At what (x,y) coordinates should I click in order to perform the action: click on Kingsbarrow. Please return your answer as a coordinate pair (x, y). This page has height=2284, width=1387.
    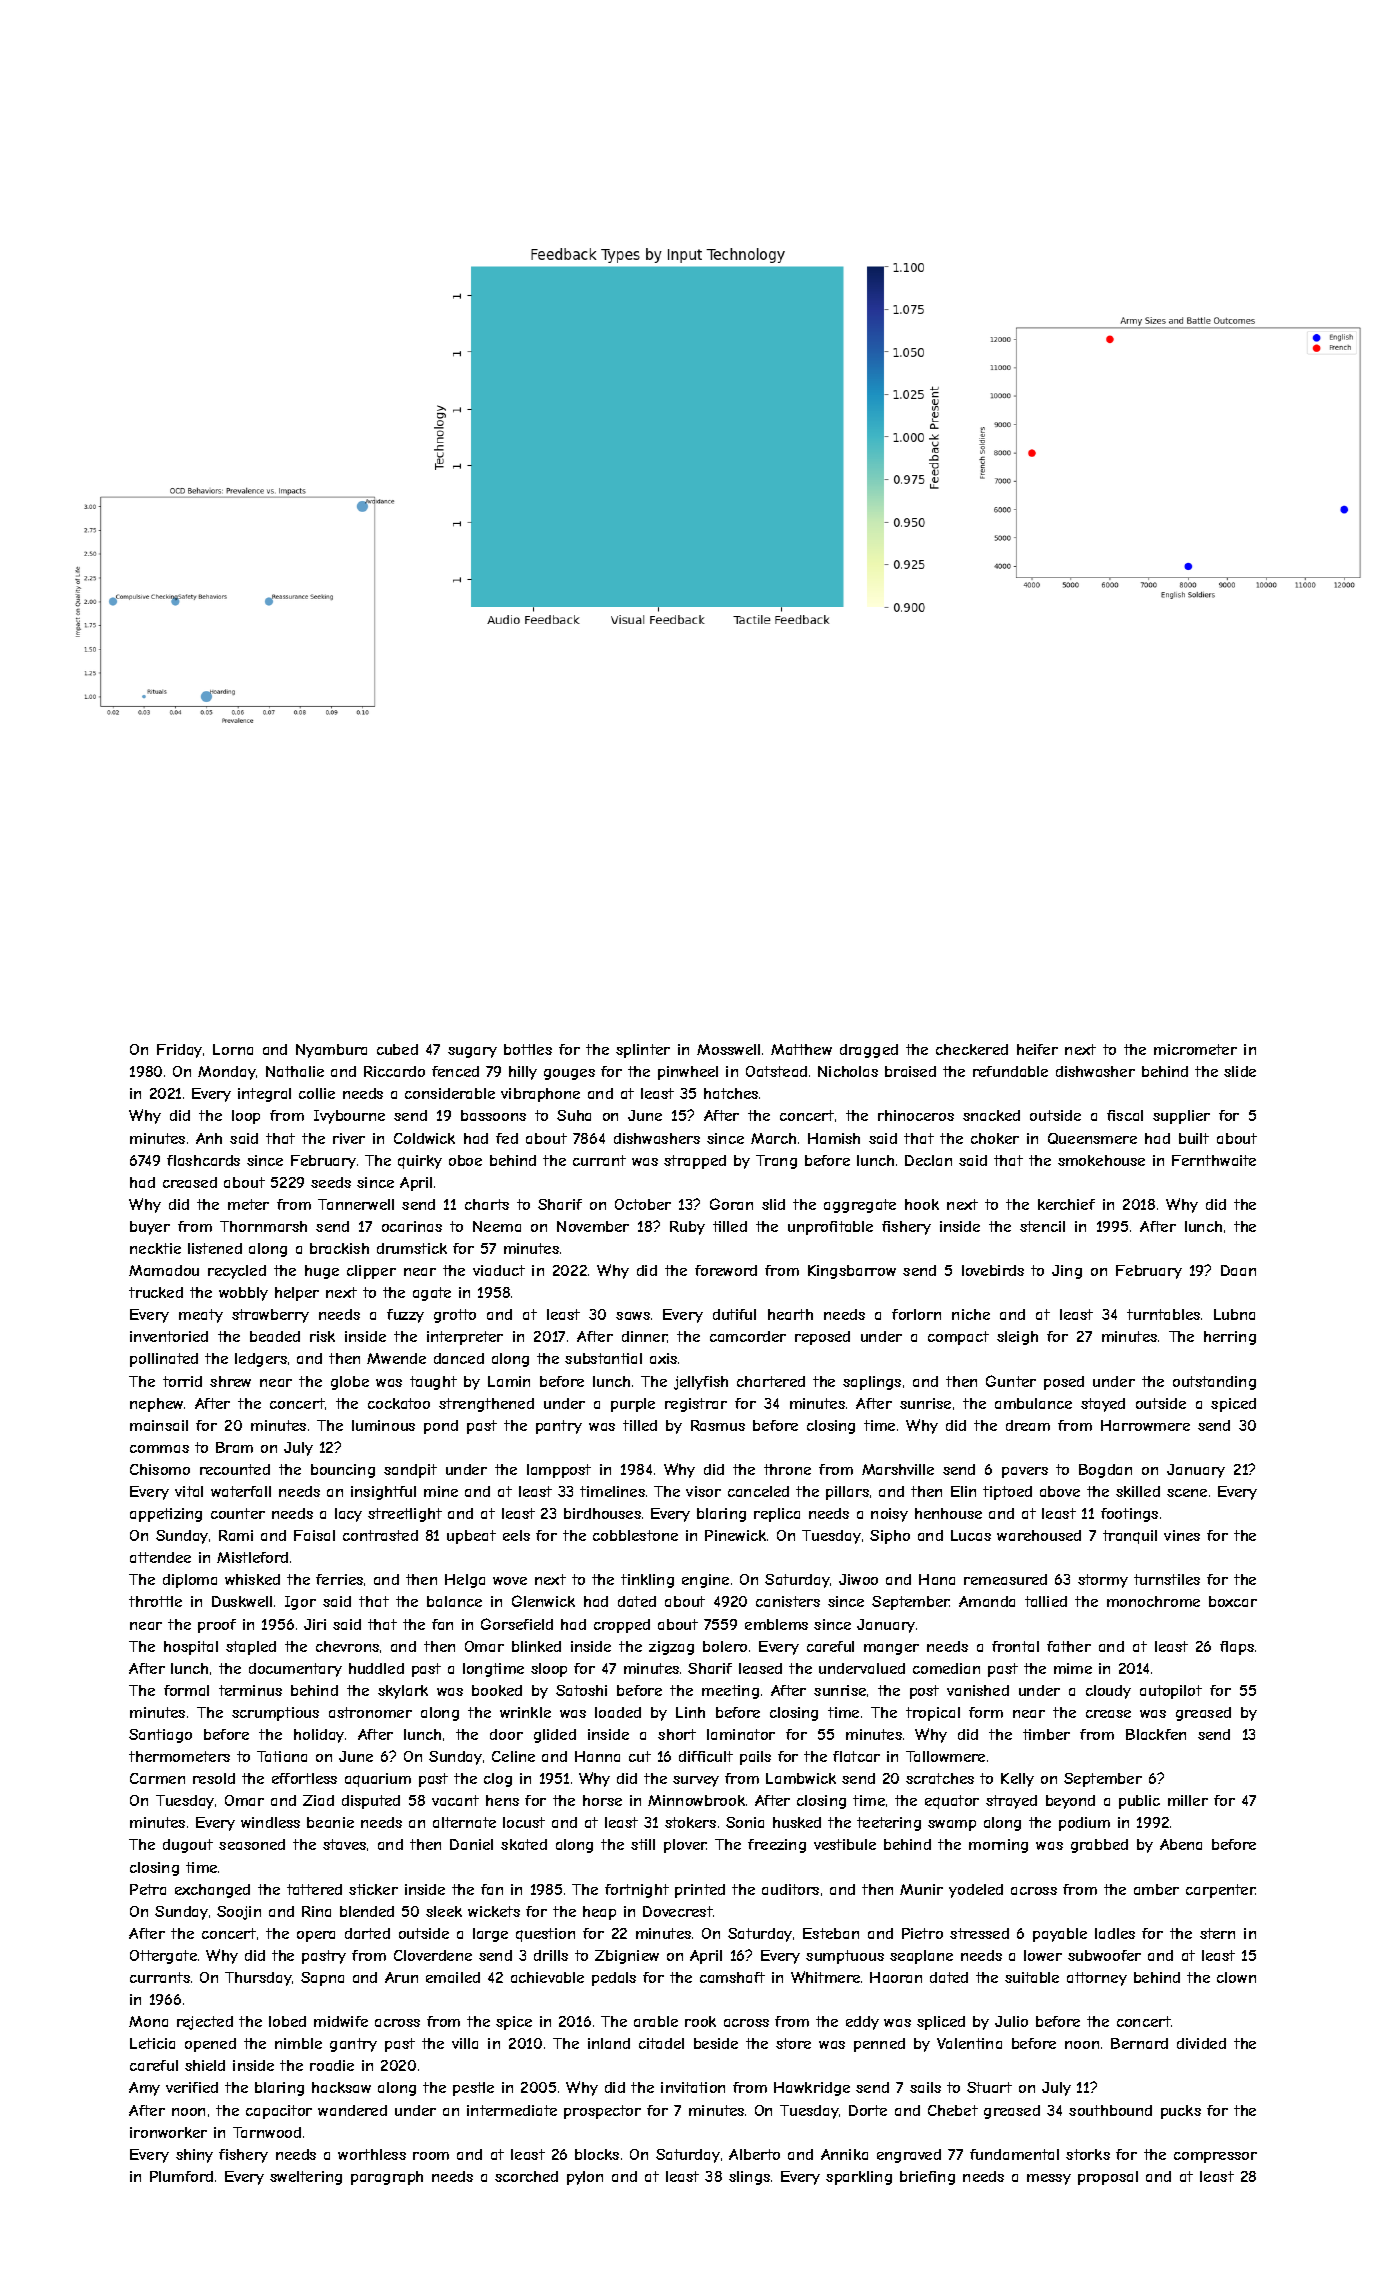
    Looking at the image, I should click on (852, 1272).
